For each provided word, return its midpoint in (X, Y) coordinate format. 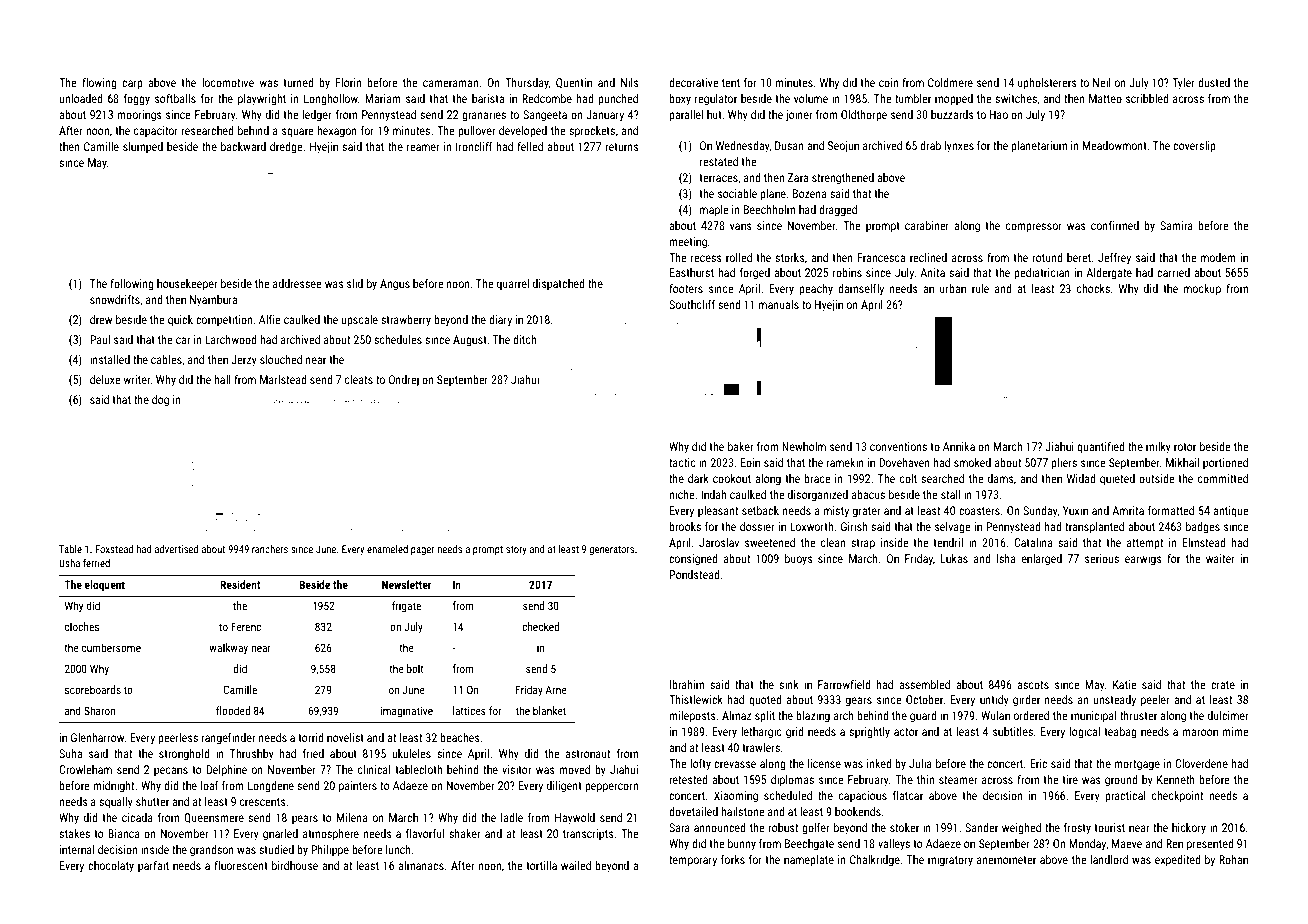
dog (160, 401)
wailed (576, 865)
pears (305, 820)
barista (488, 98)
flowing (99, 84)
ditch (524, 339)
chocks (1093, 288)
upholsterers (1047, 84)
